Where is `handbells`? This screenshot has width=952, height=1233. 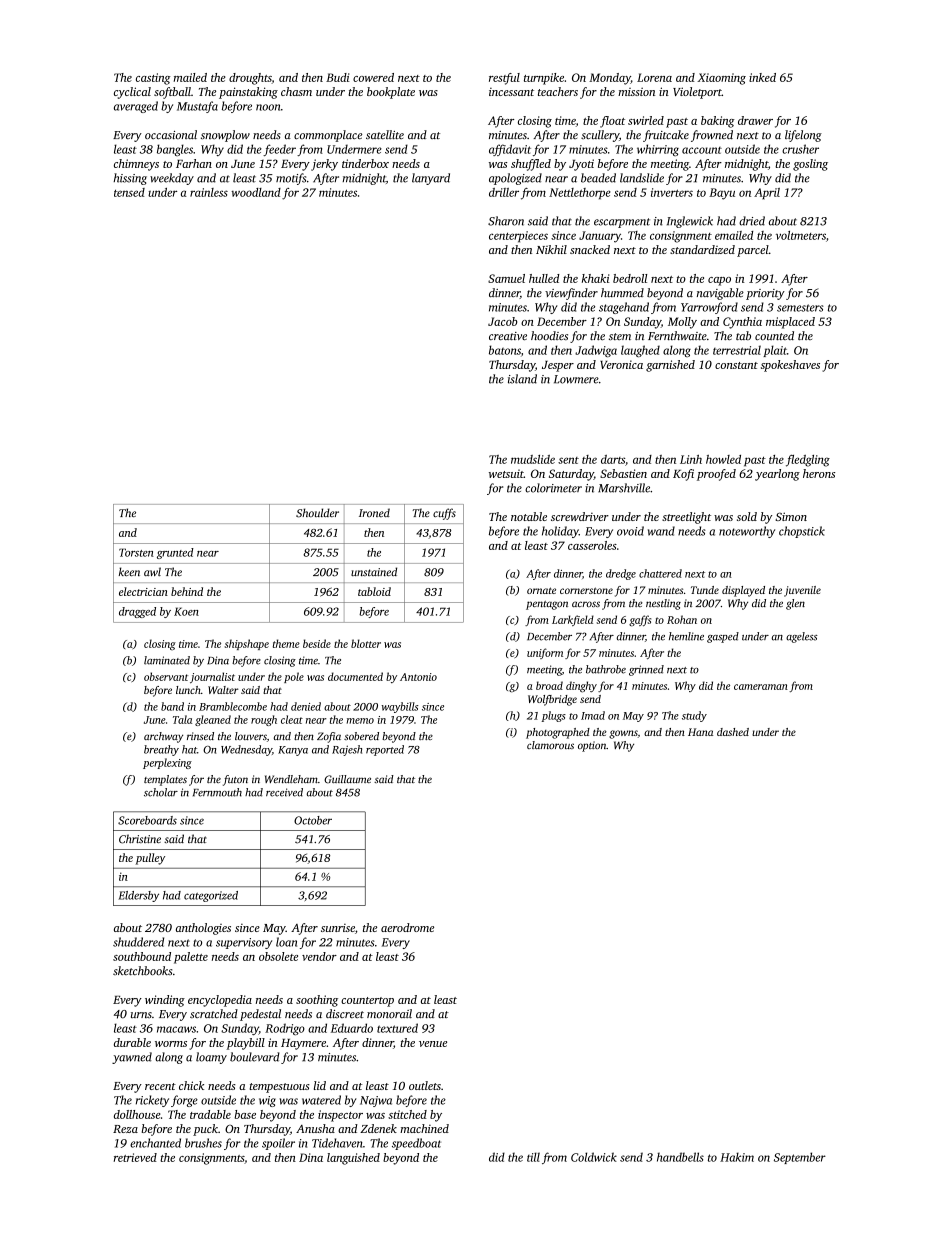 handbells is located at coordinates (680, 1157).
